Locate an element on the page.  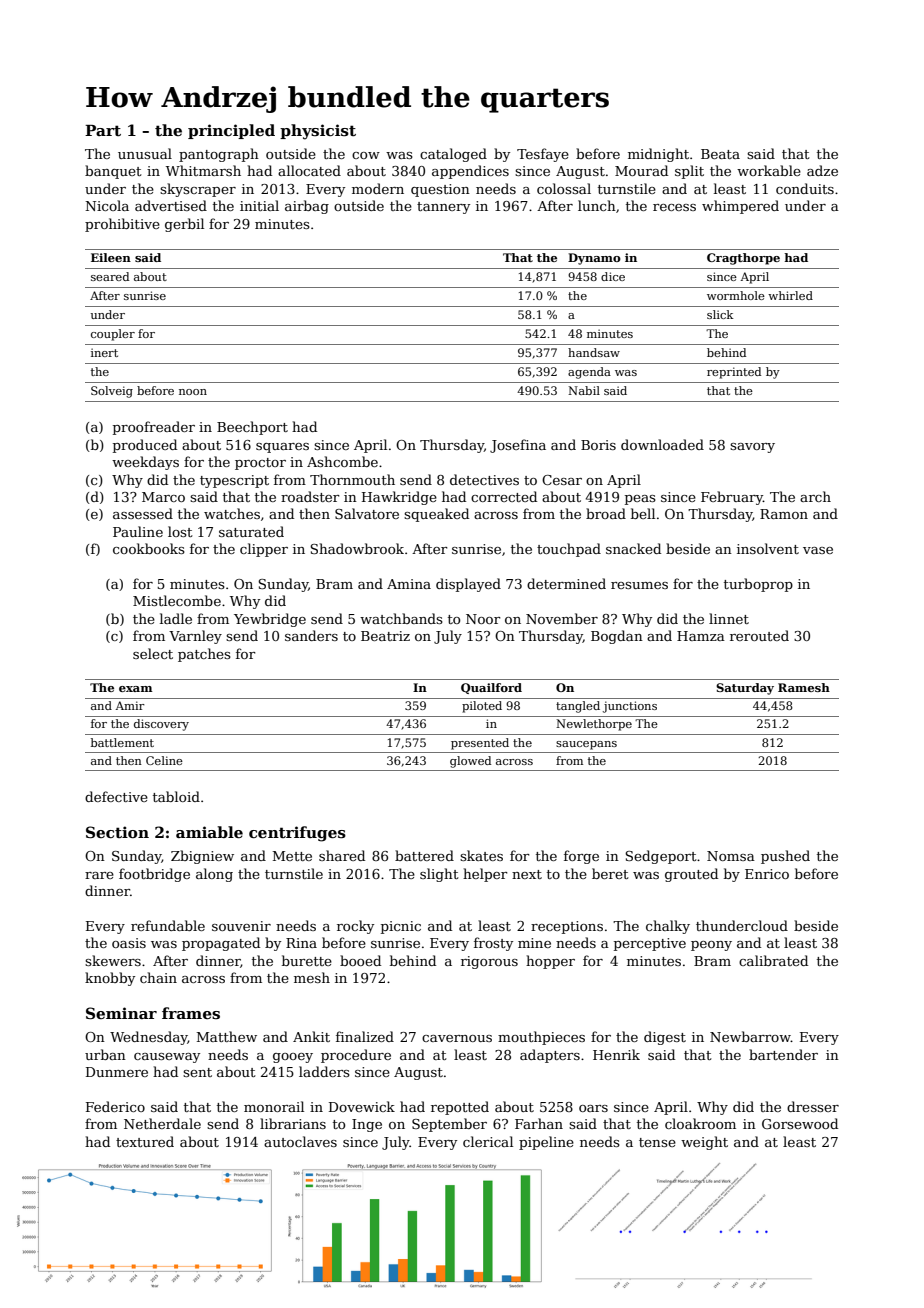
tabloid is located at coordinates (176, 796).
